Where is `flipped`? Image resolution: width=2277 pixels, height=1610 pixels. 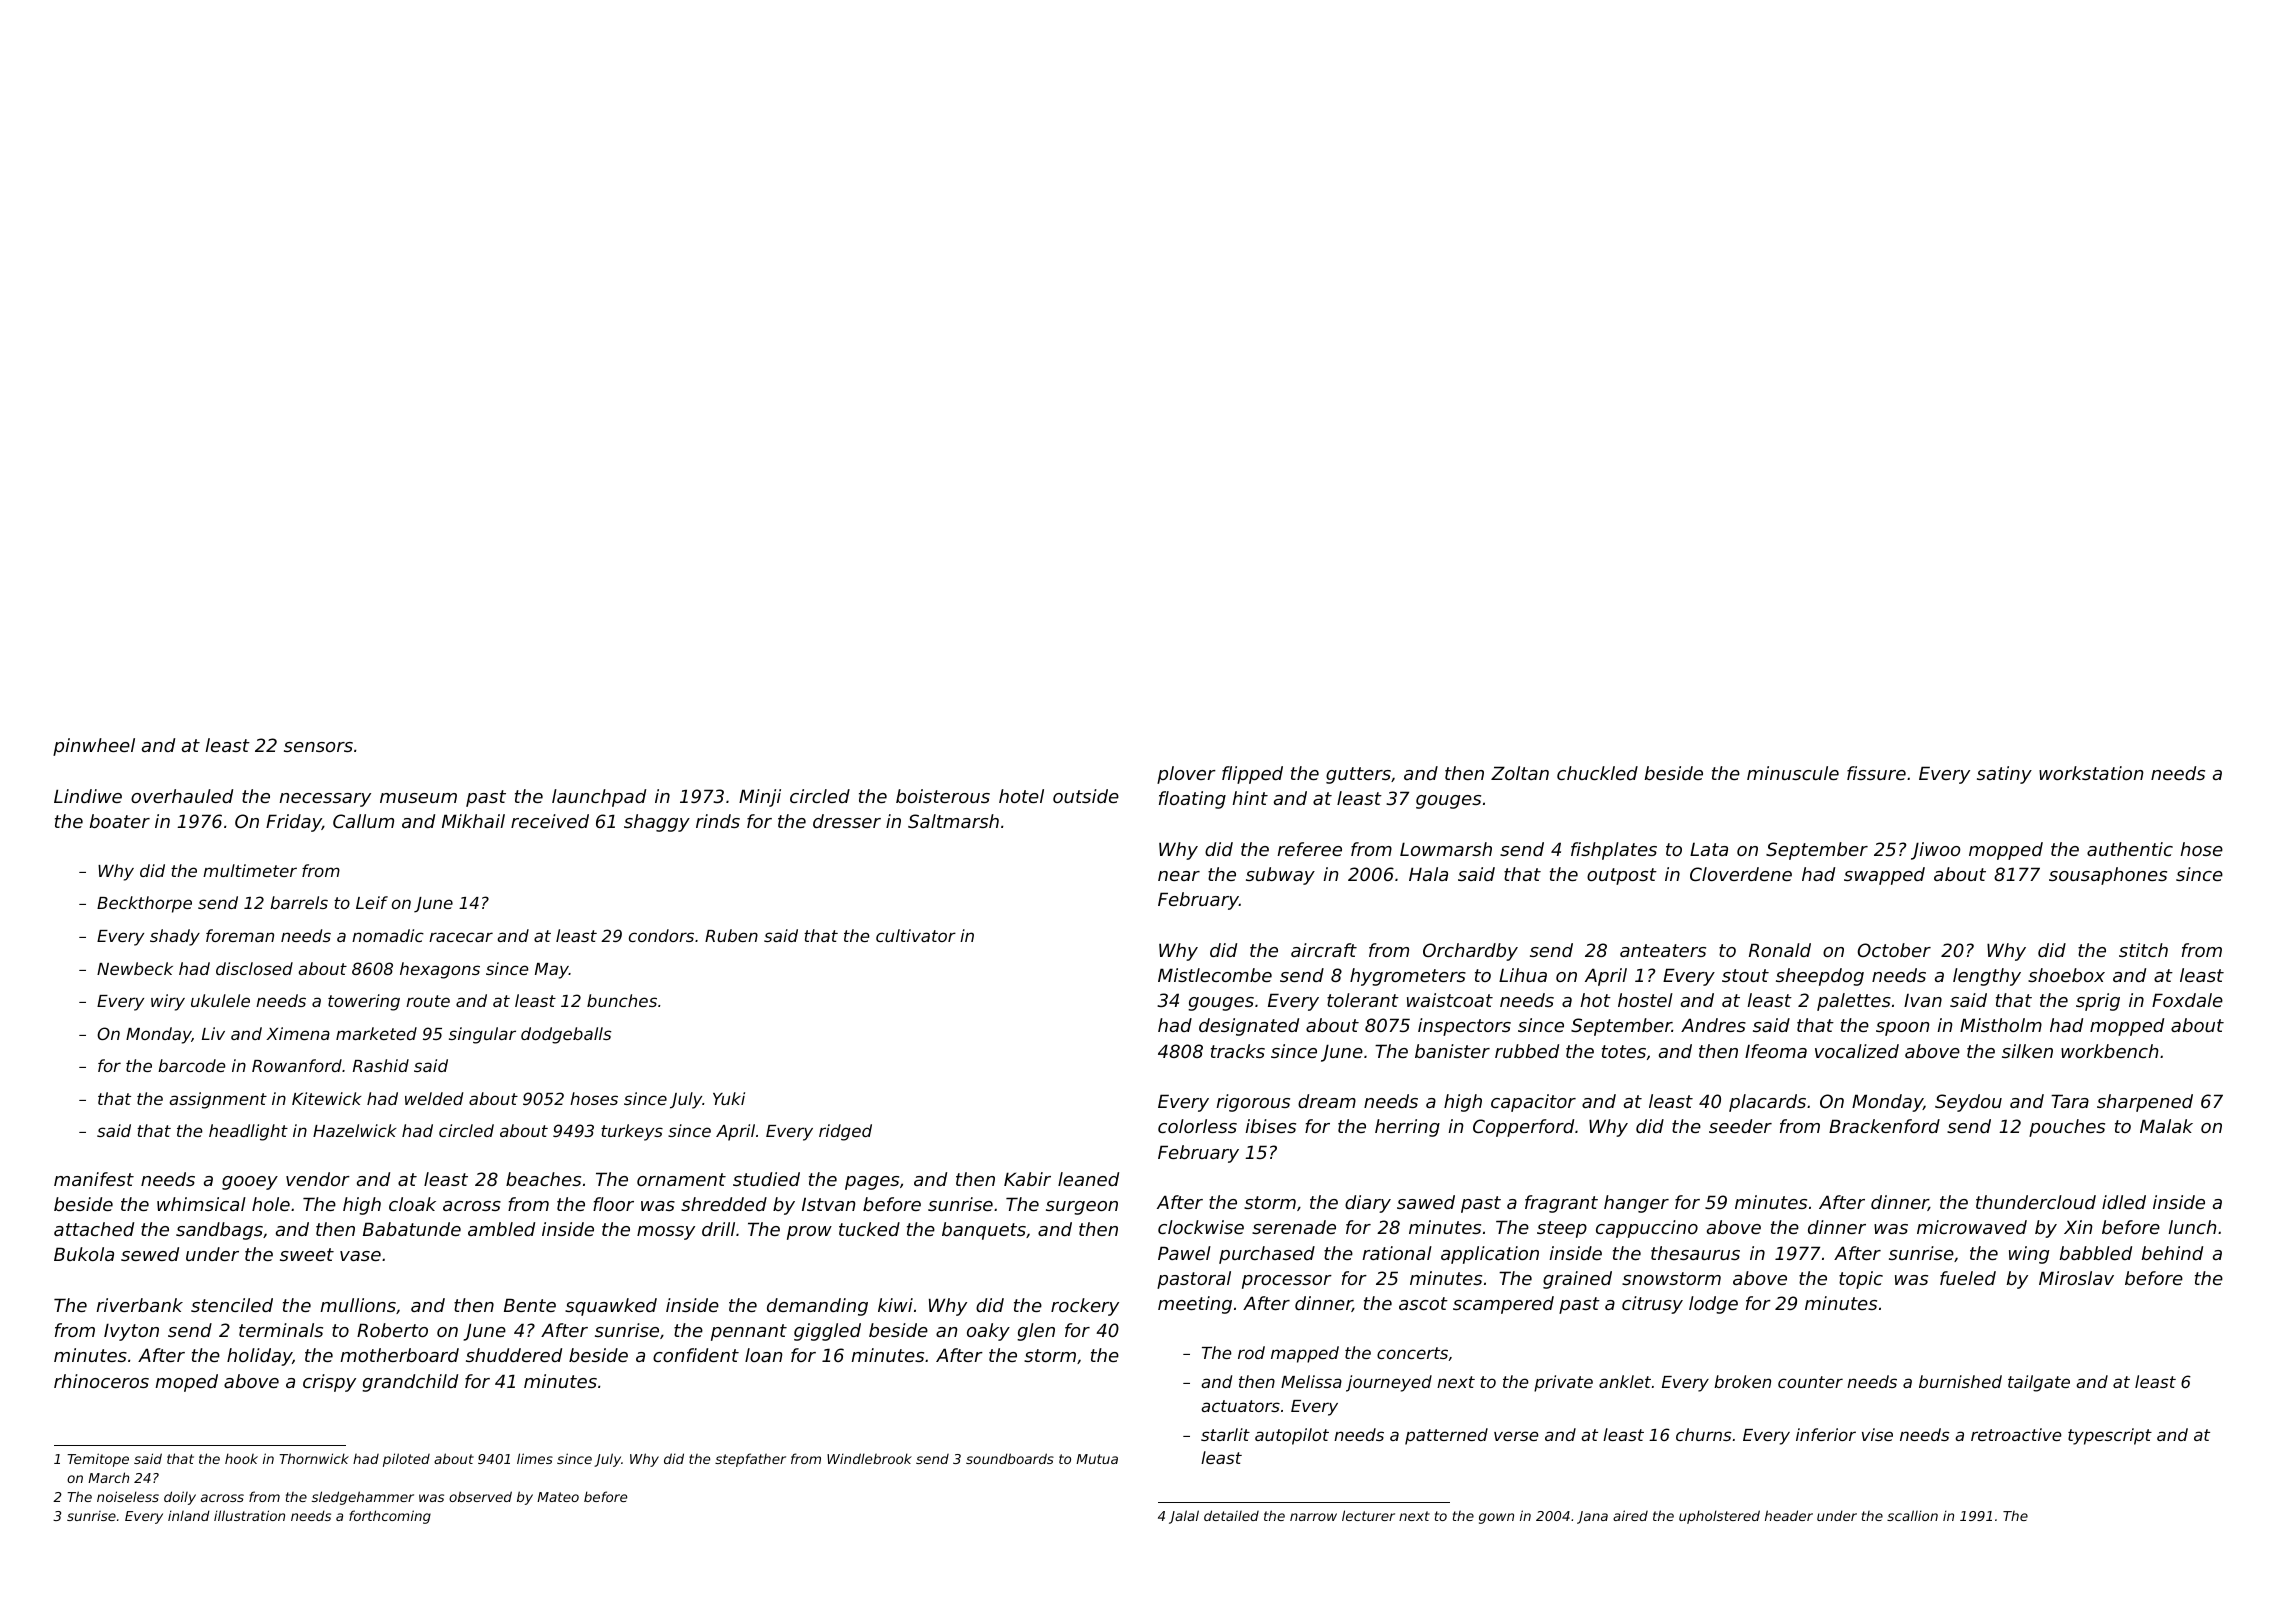 flipped is located at coordinates (1252, 775).
